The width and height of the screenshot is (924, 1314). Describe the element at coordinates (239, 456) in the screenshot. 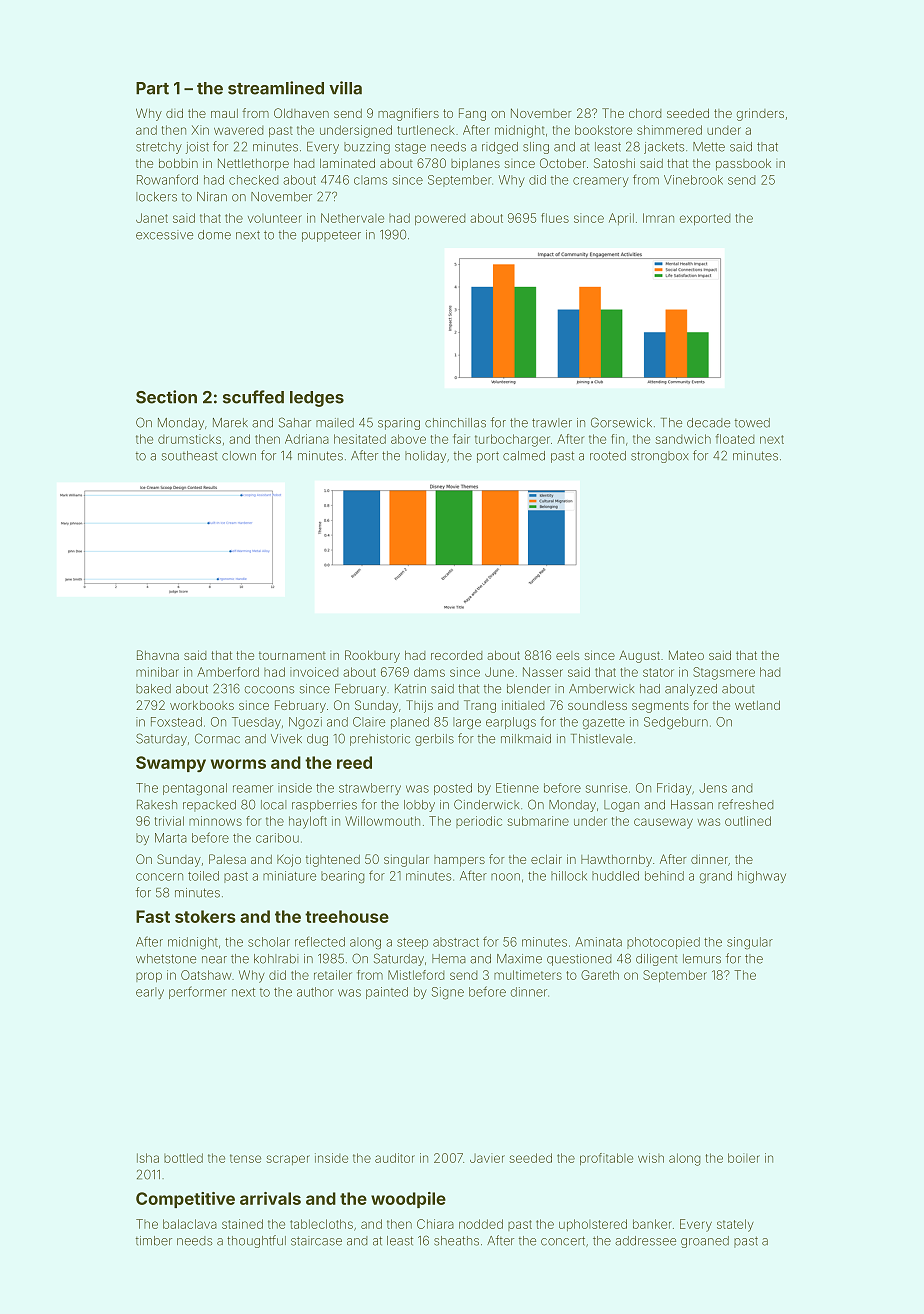

I see `clown` at that location.
